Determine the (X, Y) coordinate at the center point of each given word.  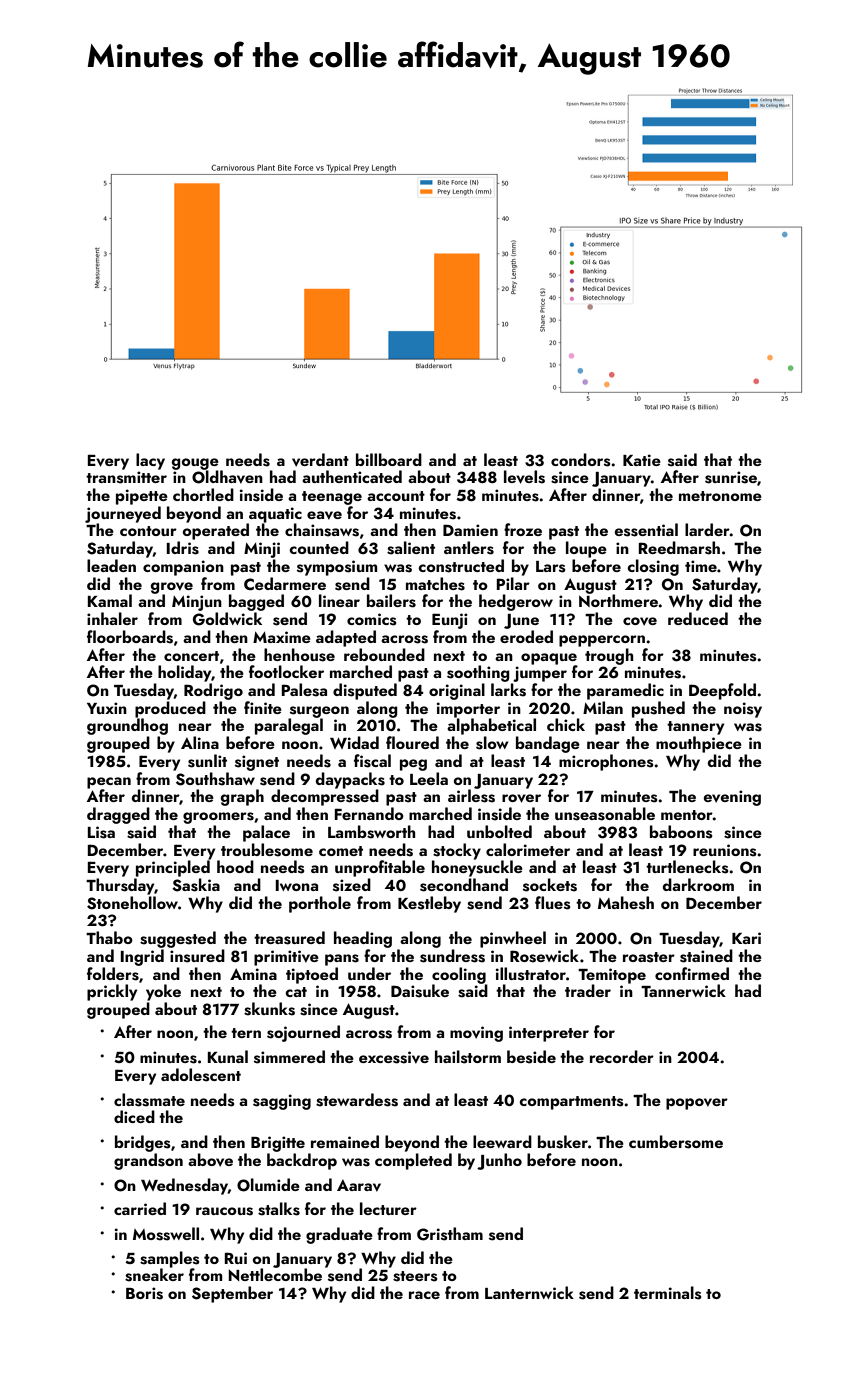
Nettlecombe (275, 1274)
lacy (150, 461)
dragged (118, 815)
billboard (389, 459)
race (424, 1295)
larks (508, 690)
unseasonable (605, 814)
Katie (642, 460)
